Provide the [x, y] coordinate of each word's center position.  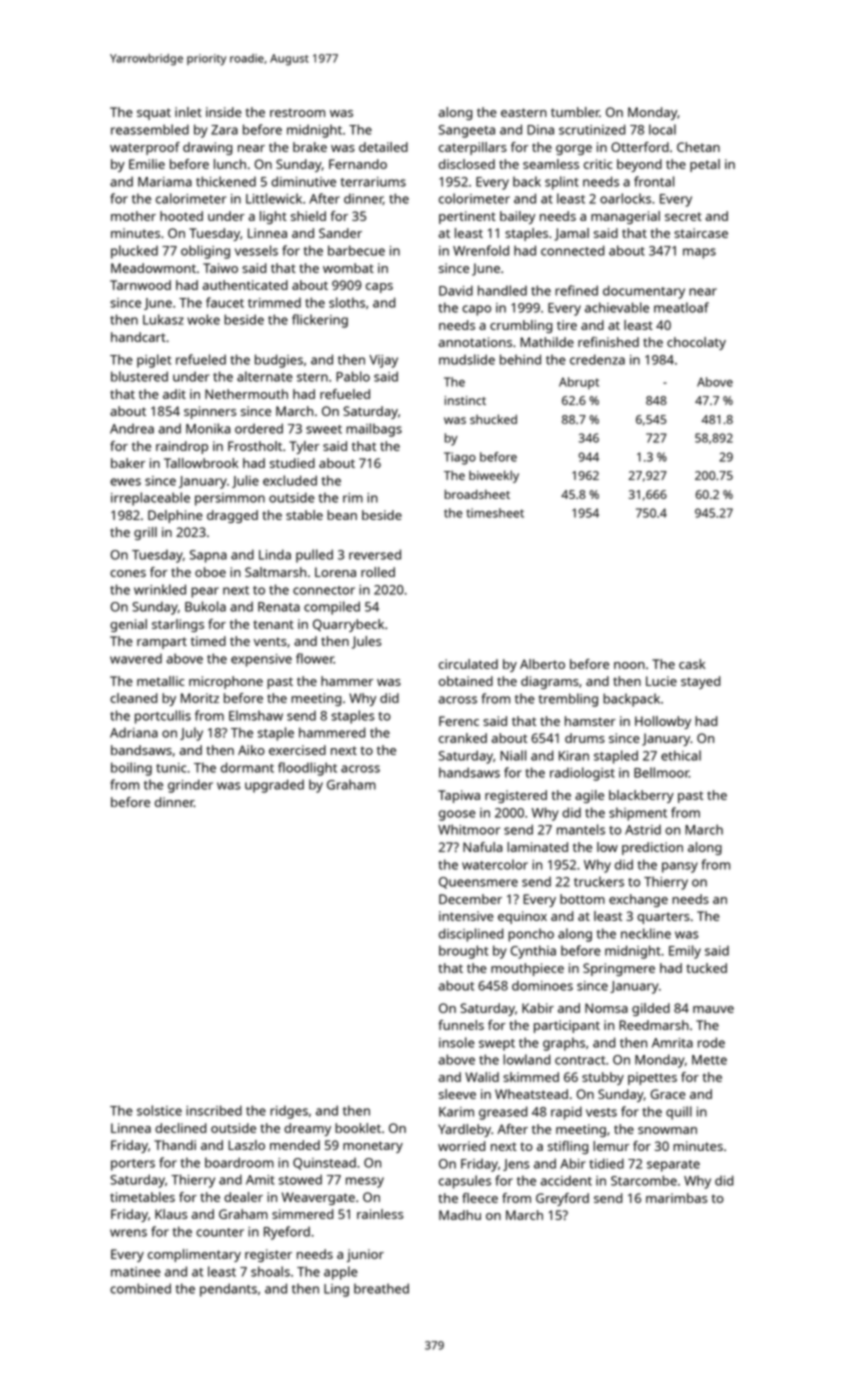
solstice [159, 1110]
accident [566, 1180]
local [662, 129]
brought [463, 952]
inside [224, 112]
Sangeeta [467, 131]
